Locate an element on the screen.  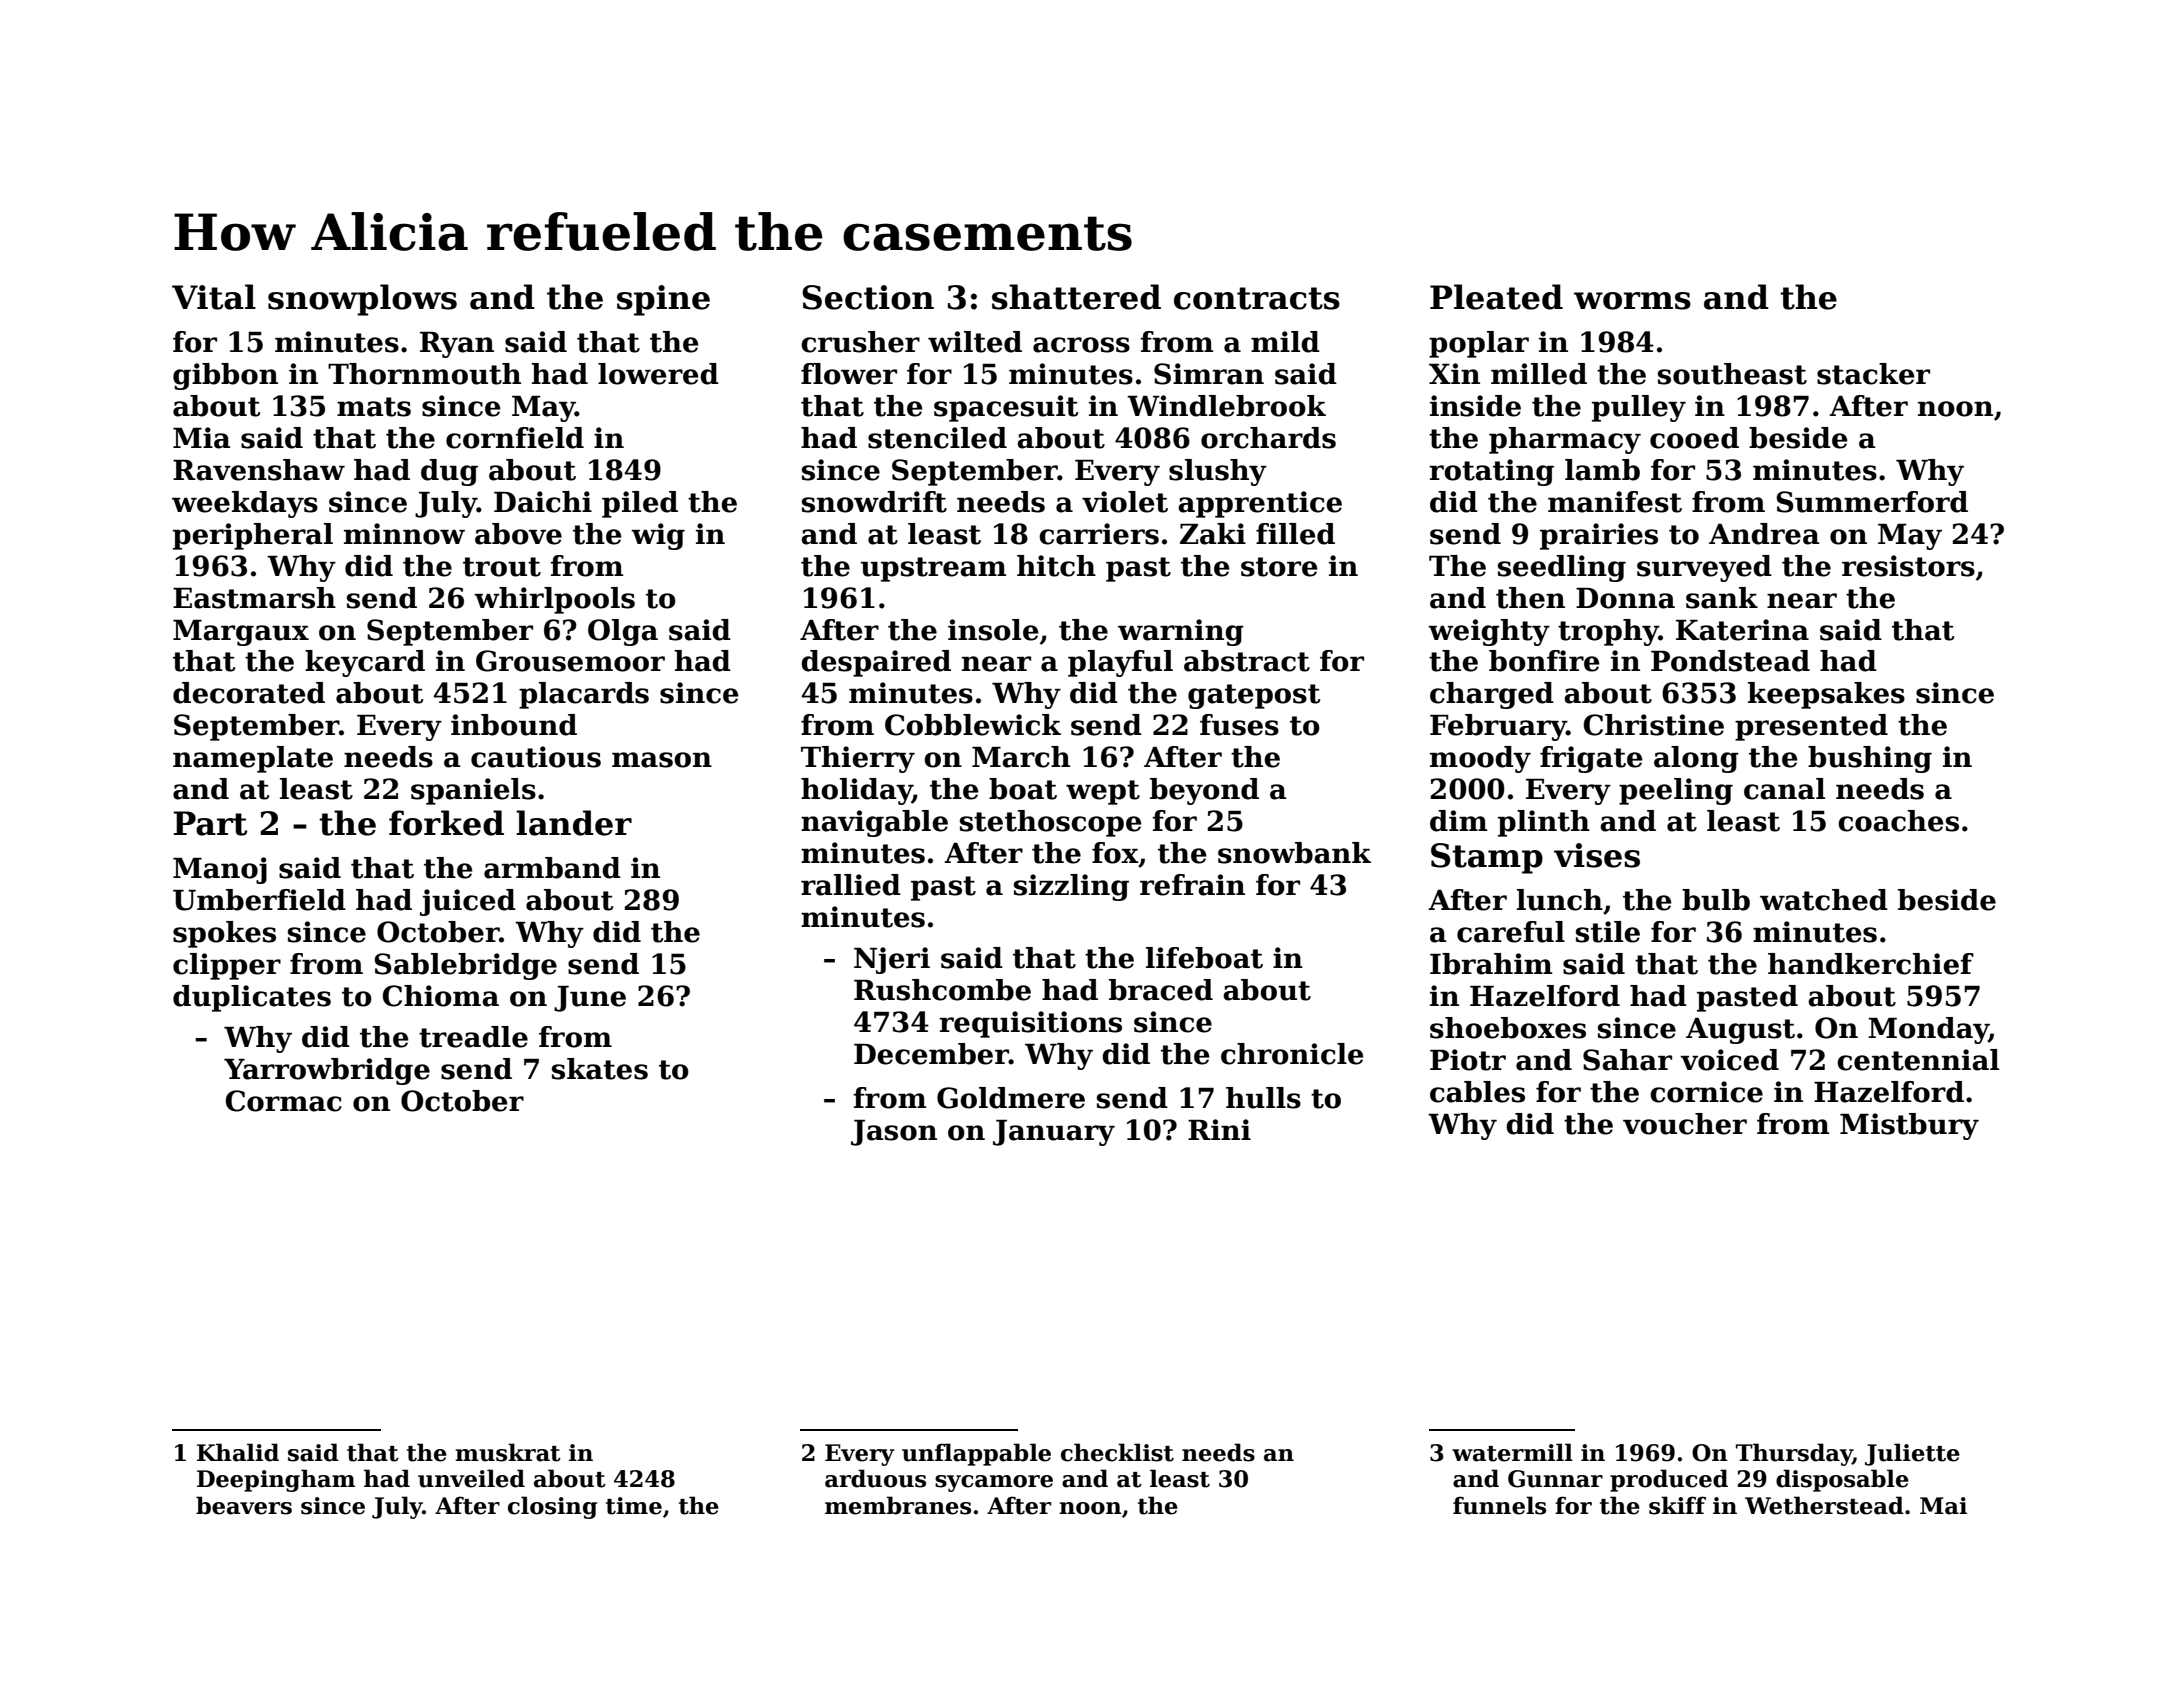
wig is located at coordinates (658, 536).
